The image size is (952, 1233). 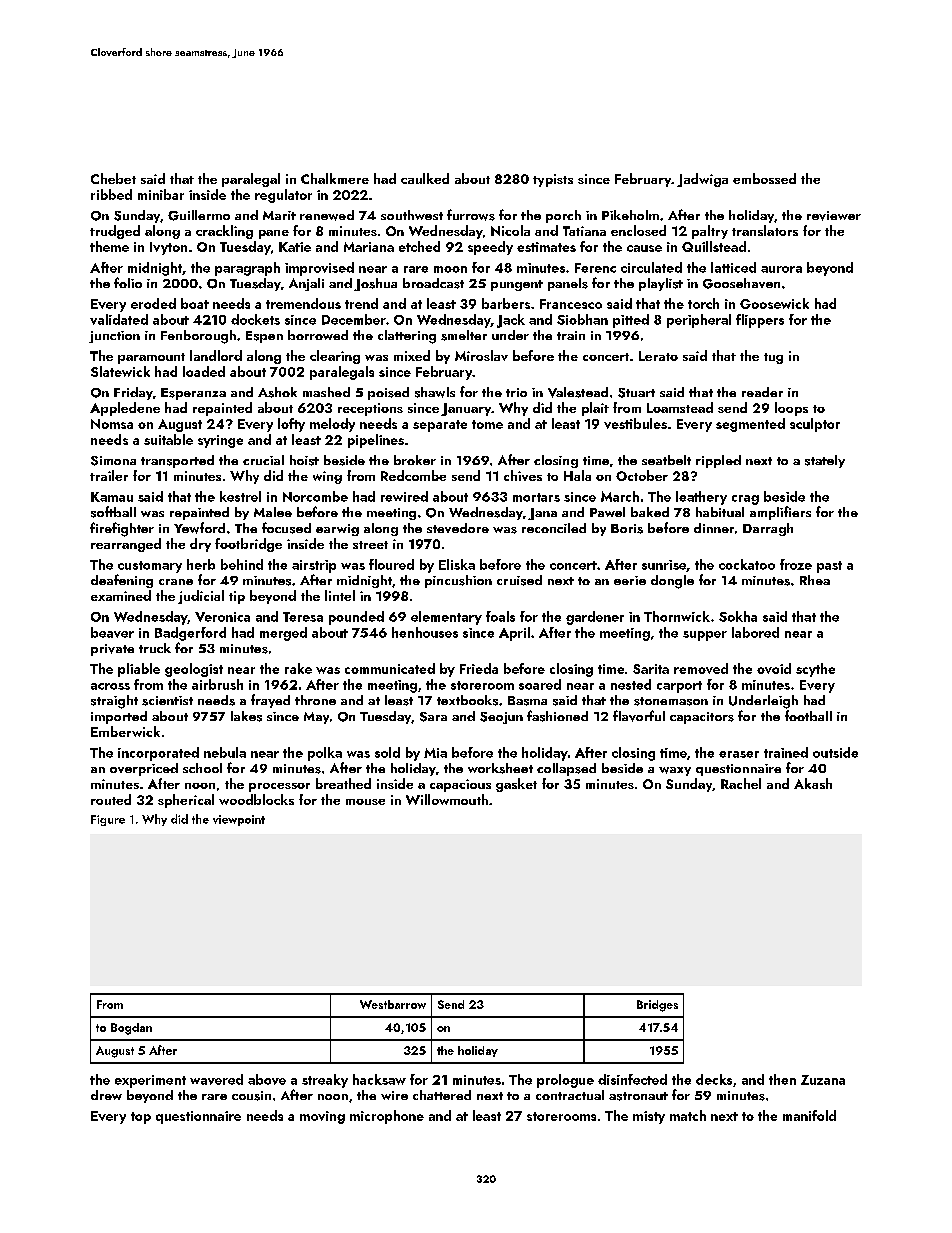 What do you see at coordinates (425, 178) in the page?
I see `caulked` at bounding box center [425, 178].
